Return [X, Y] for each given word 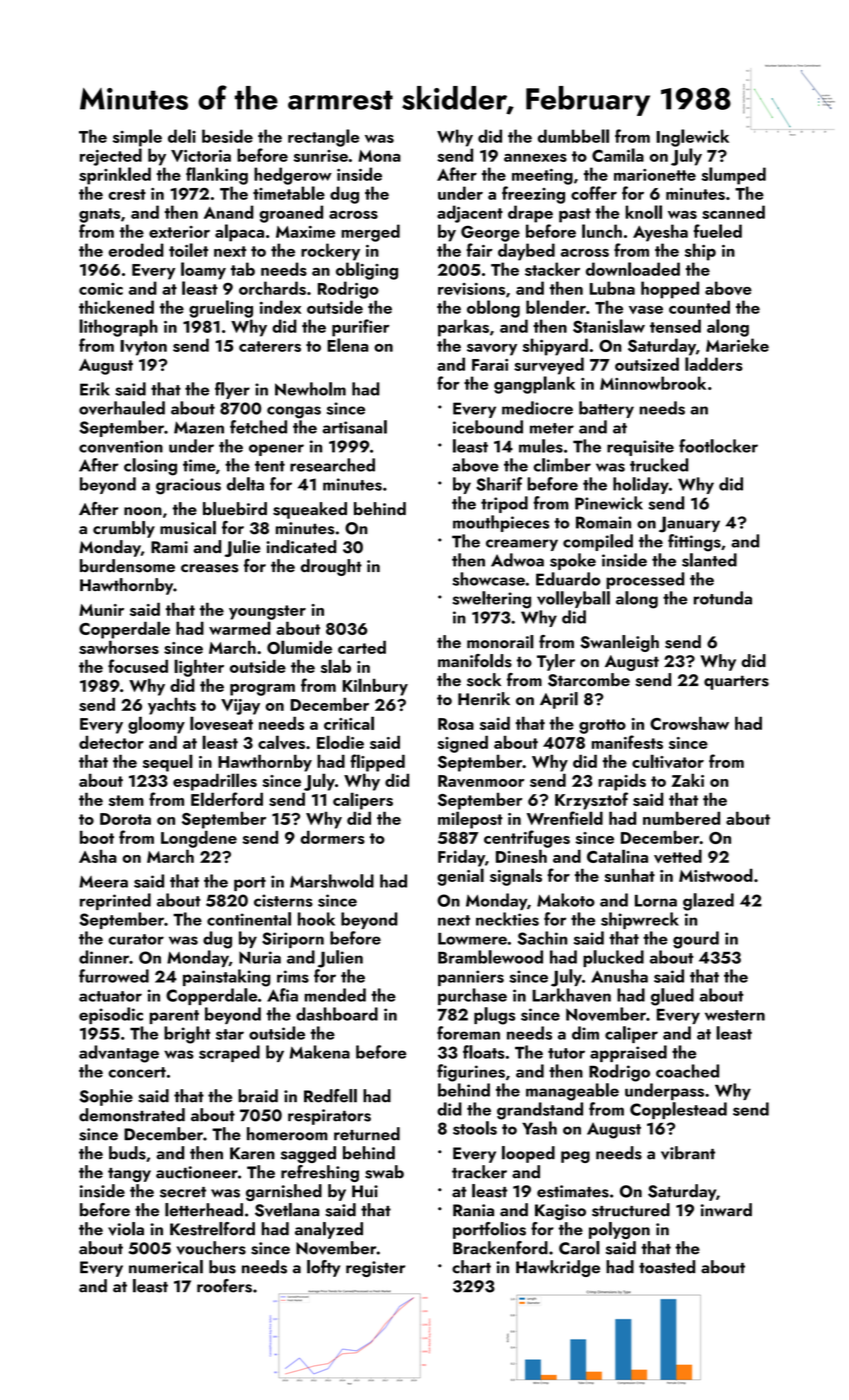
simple [137, 138]
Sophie [106, 1097]
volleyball [573, 599]
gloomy [156, 725]
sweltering [492, 600]
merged [370, 233]
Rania [473, 1210]
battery [606, 409]
